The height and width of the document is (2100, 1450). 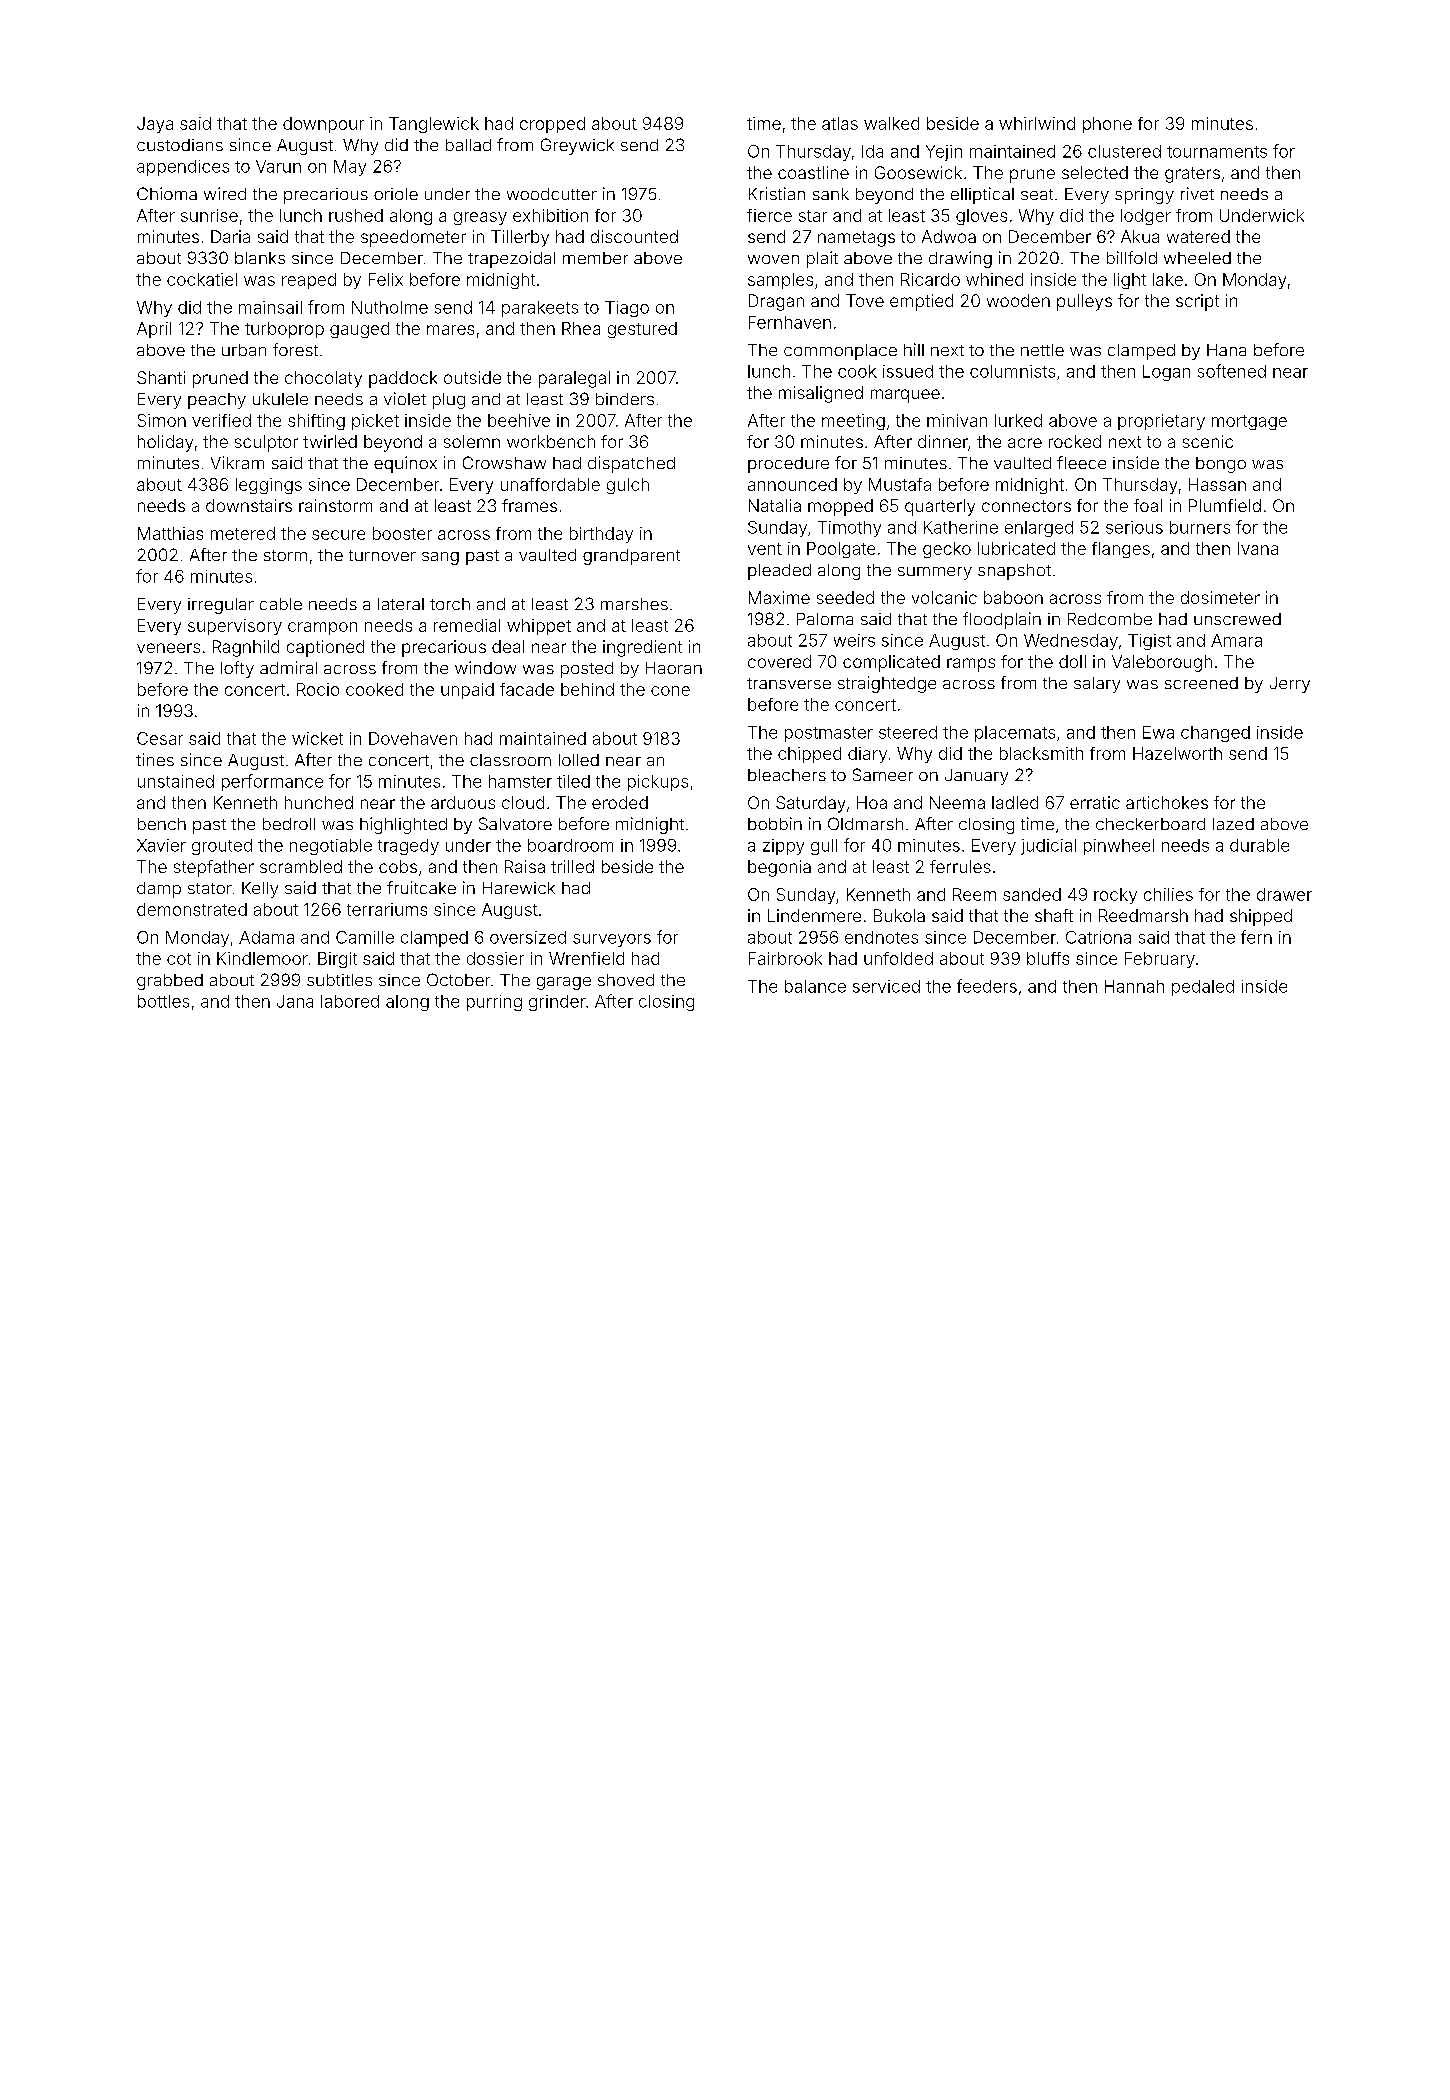 What do you see at coordinates (634, 604) in the document?
I see `marshes` at bounding box center [634, 604].
